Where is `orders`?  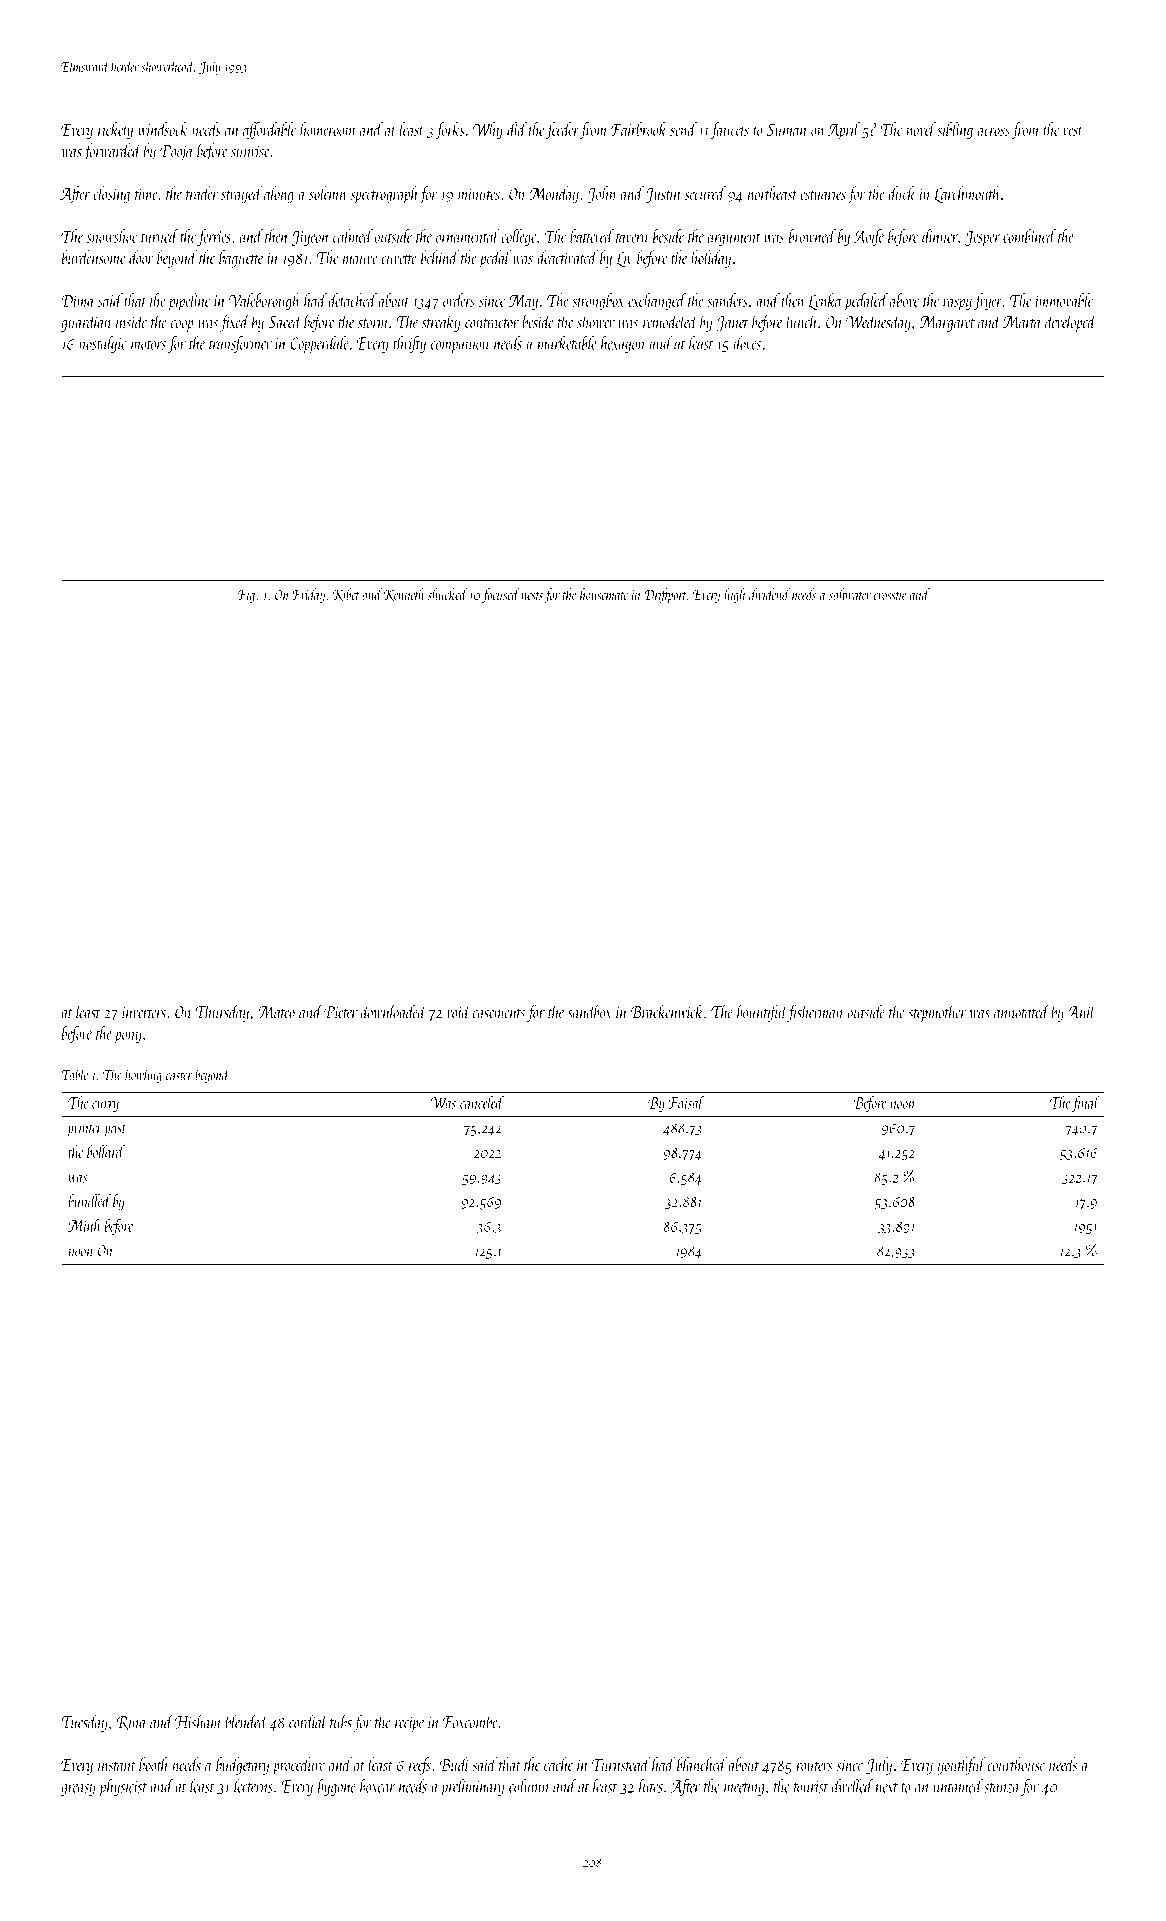
orders is located at coordinates (459, 300).
